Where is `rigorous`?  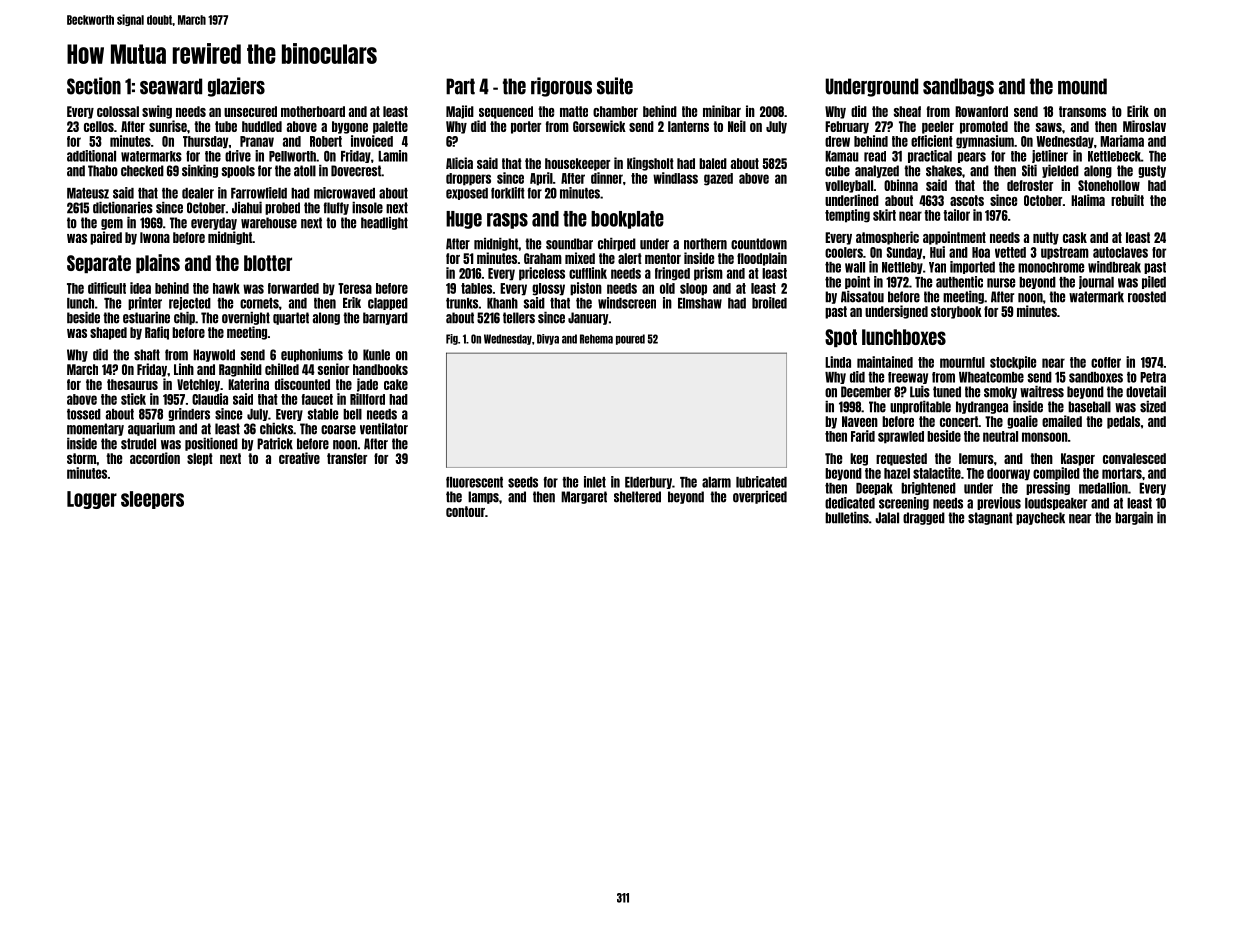
rigorous is located at coordinates (561, 87).
